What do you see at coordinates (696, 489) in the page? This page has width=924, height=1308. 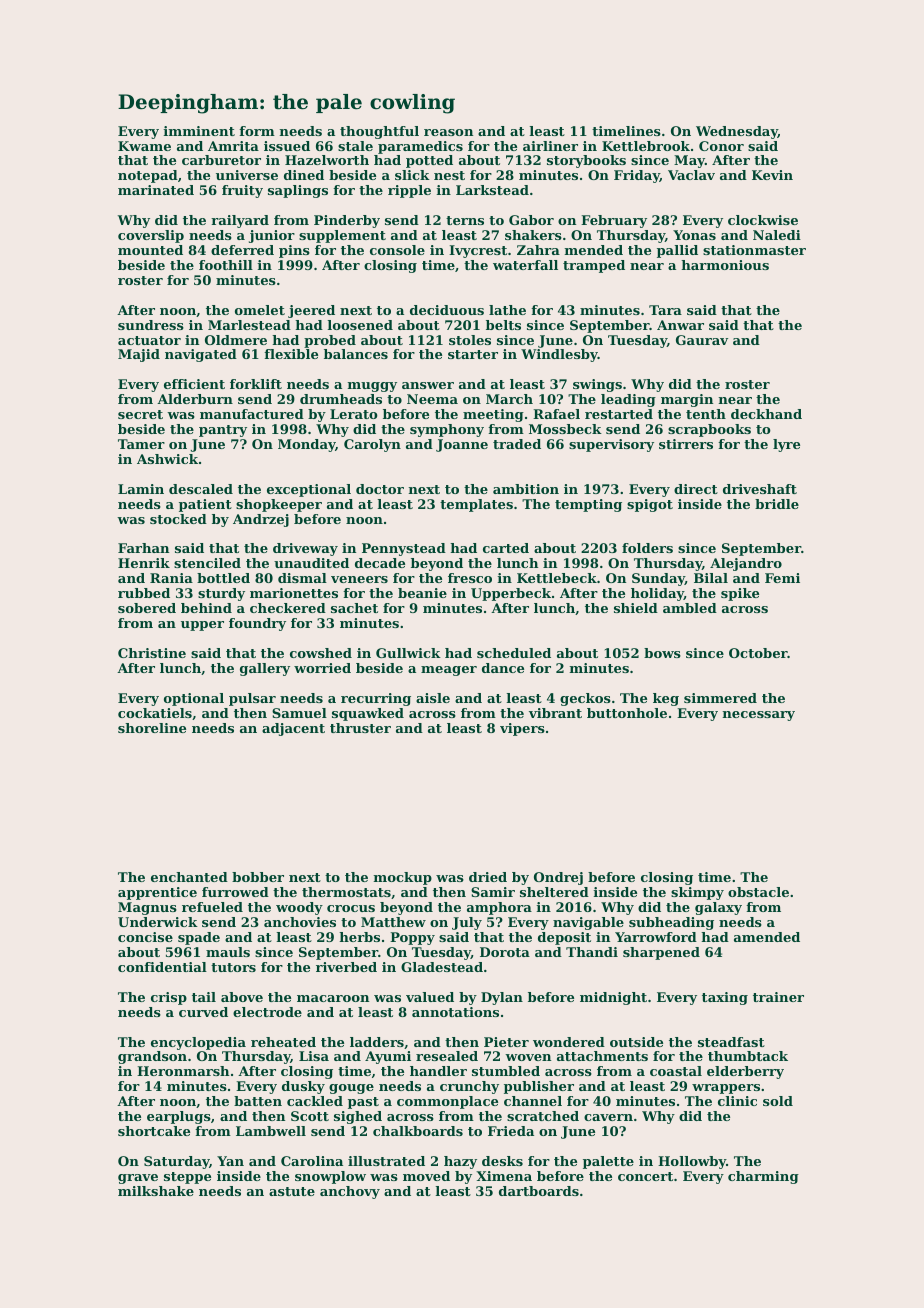 I see `direct` at bounding box center [696, 489].
